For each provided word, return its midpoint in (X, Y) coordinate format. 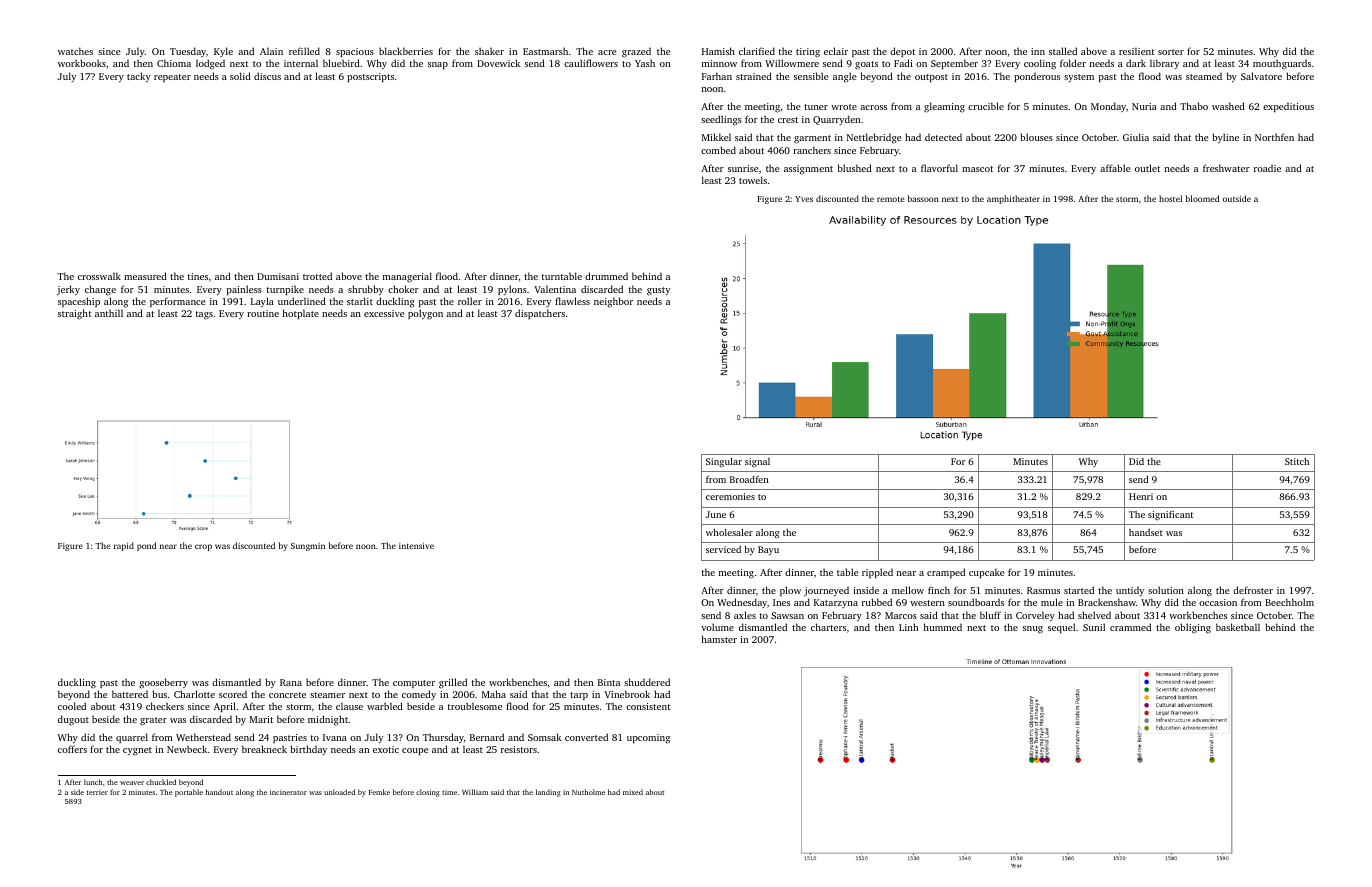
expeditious (1288, 107)
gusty (658, 291)
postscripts (370, 77)
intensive (416, 546)
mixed (633, 792)
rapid (124, 546)
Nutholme (588, 792)
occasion (1218, 602)
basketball (1238, 627)
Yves (804, 199)
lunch (93, 782)
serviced (723, 549)
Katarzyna (836, 603)
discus (267, 76)
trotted (317, 276)
